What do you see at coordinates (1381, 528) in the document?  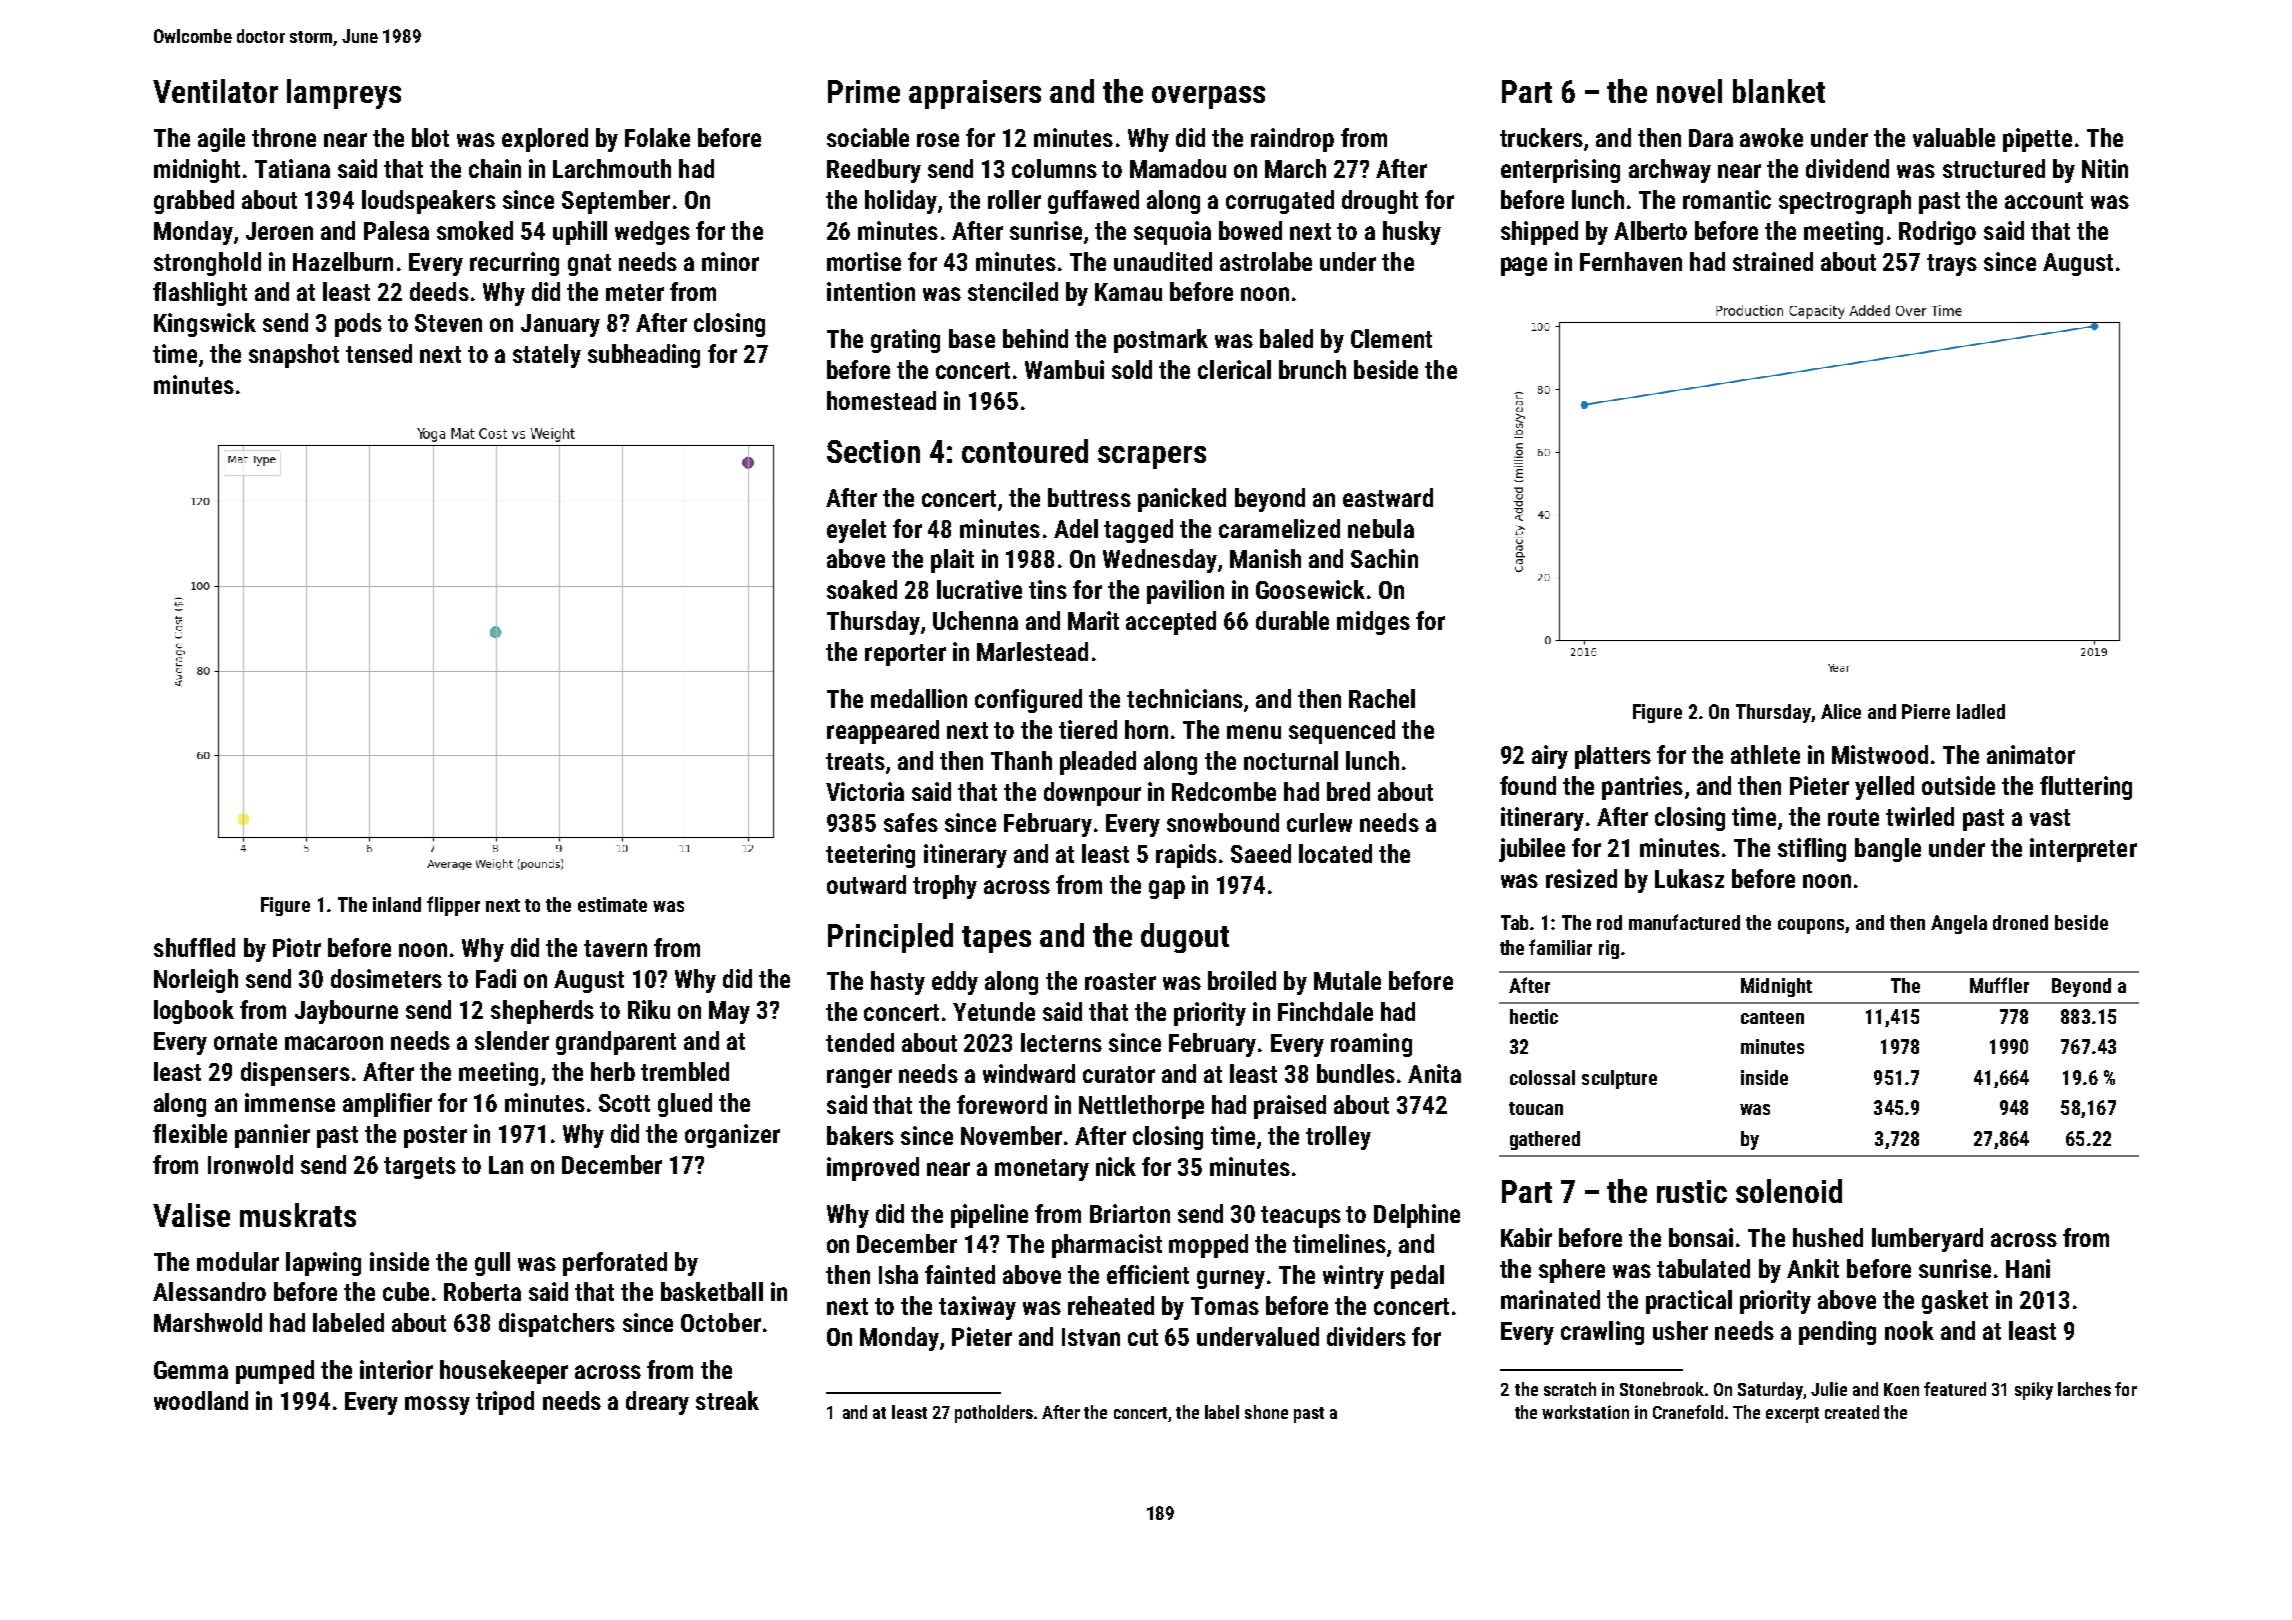 I see `nebula` at bounding box center [1381, 528].
